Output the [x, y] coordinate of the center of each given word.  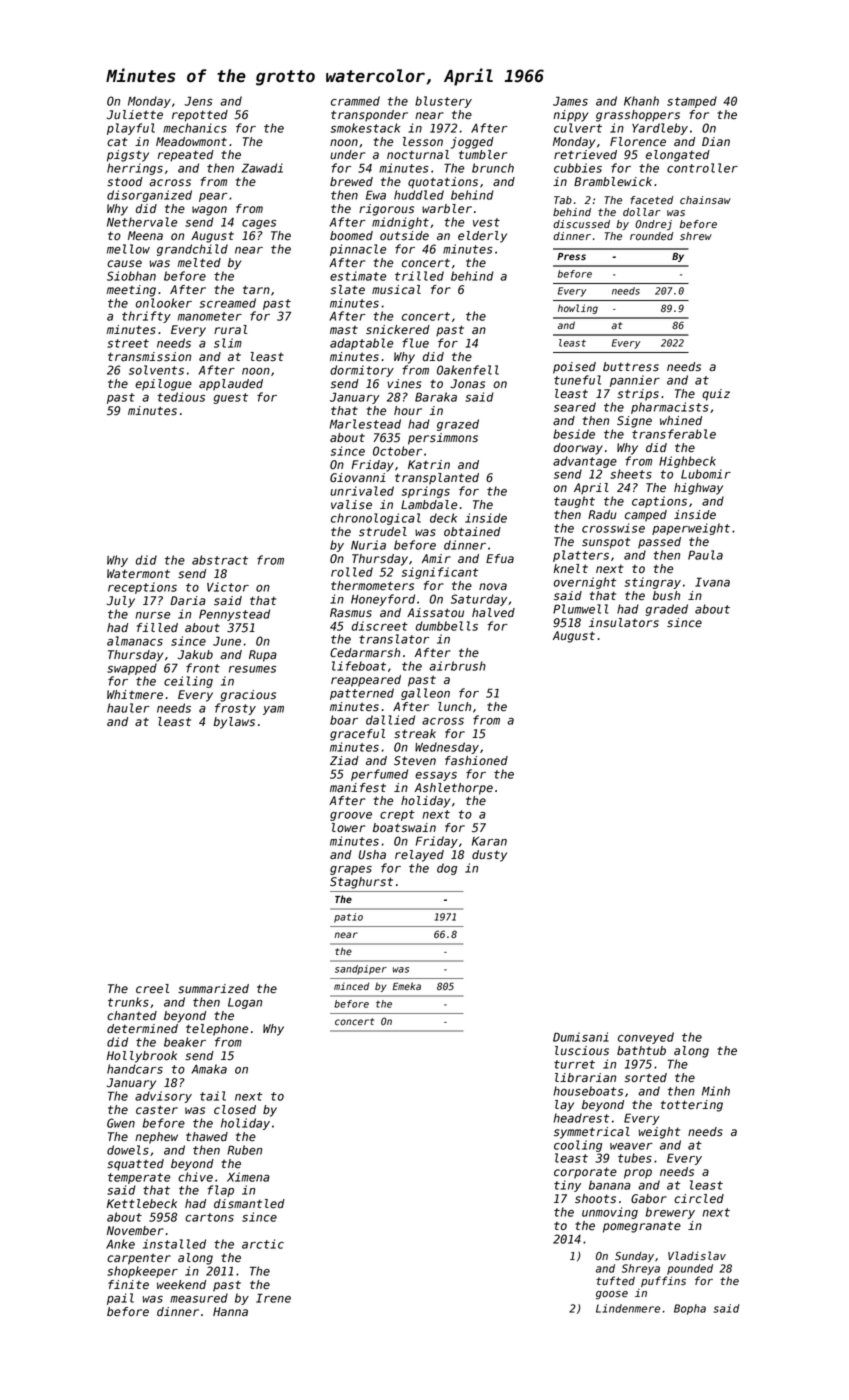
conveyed [646, 1038]
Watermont [138, 574]
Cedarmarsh [365, 653]
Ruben [244, 1150]
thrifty [146, 317]
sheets [631, 474]
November [135, 1231]
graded [667, 610]
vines [404, 384]
